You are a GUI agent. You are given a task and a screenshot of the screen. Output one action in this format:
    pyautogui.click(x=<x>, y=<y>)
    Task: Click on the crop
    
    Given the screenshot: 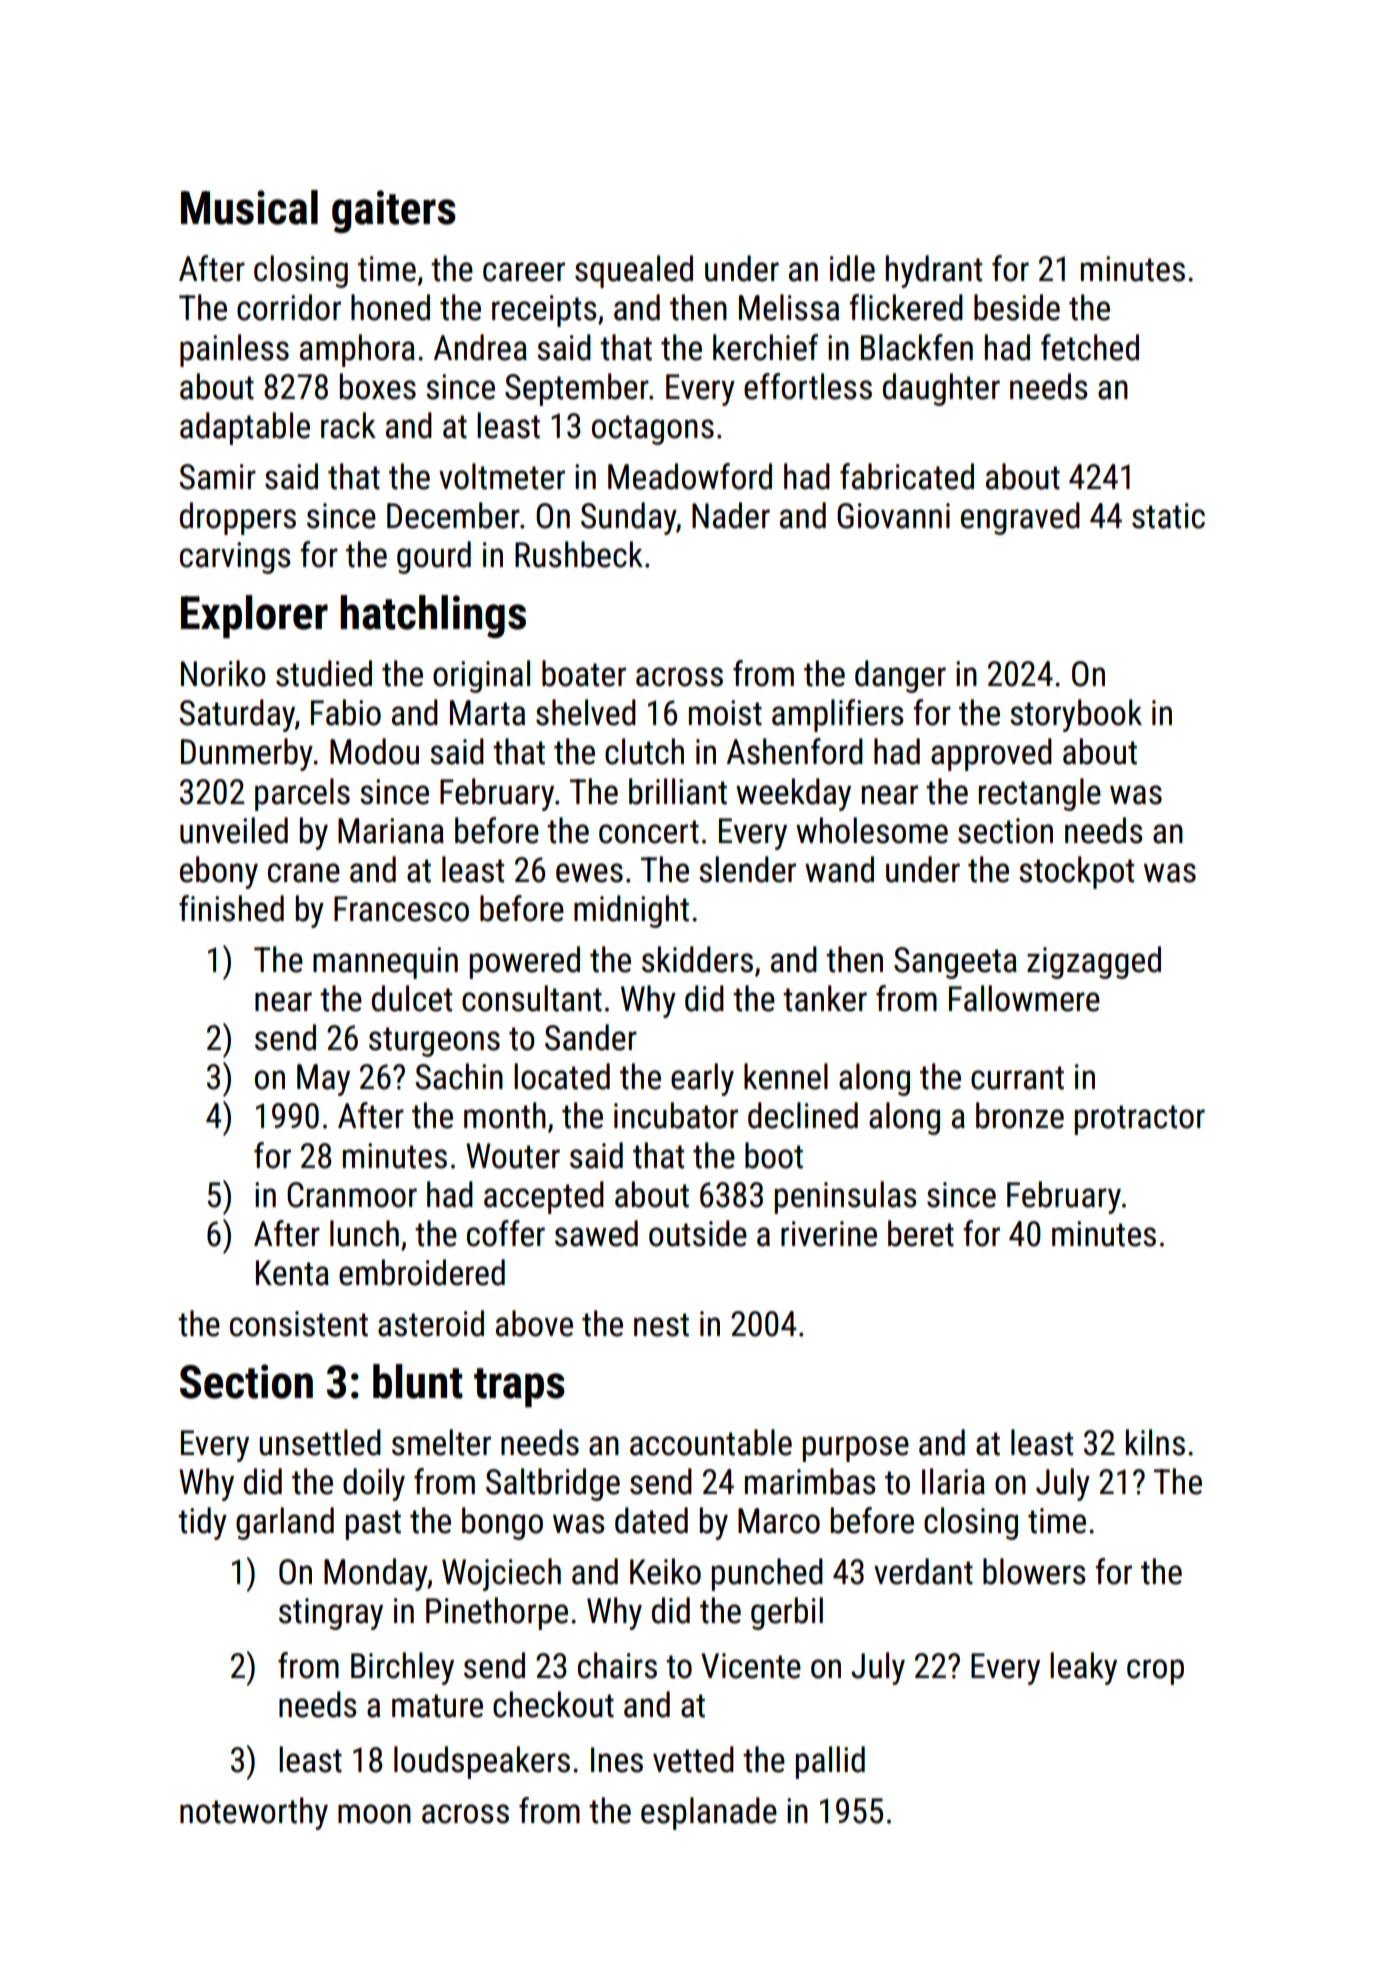 What is the action you would take?
    pyautogui.click(x=1155, y=1672)
